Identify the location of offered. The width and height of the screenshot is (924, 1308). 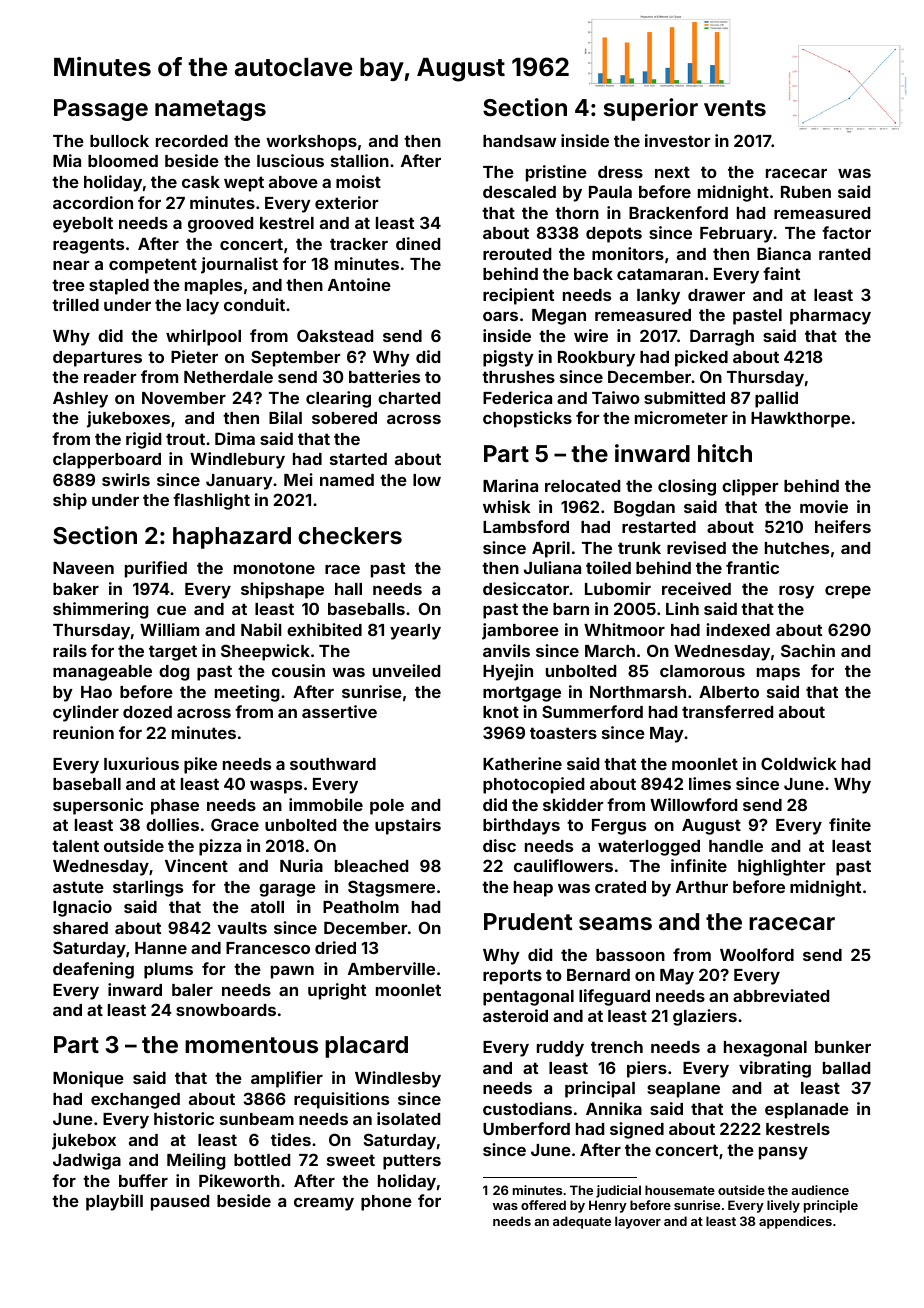
(543, 1205).
